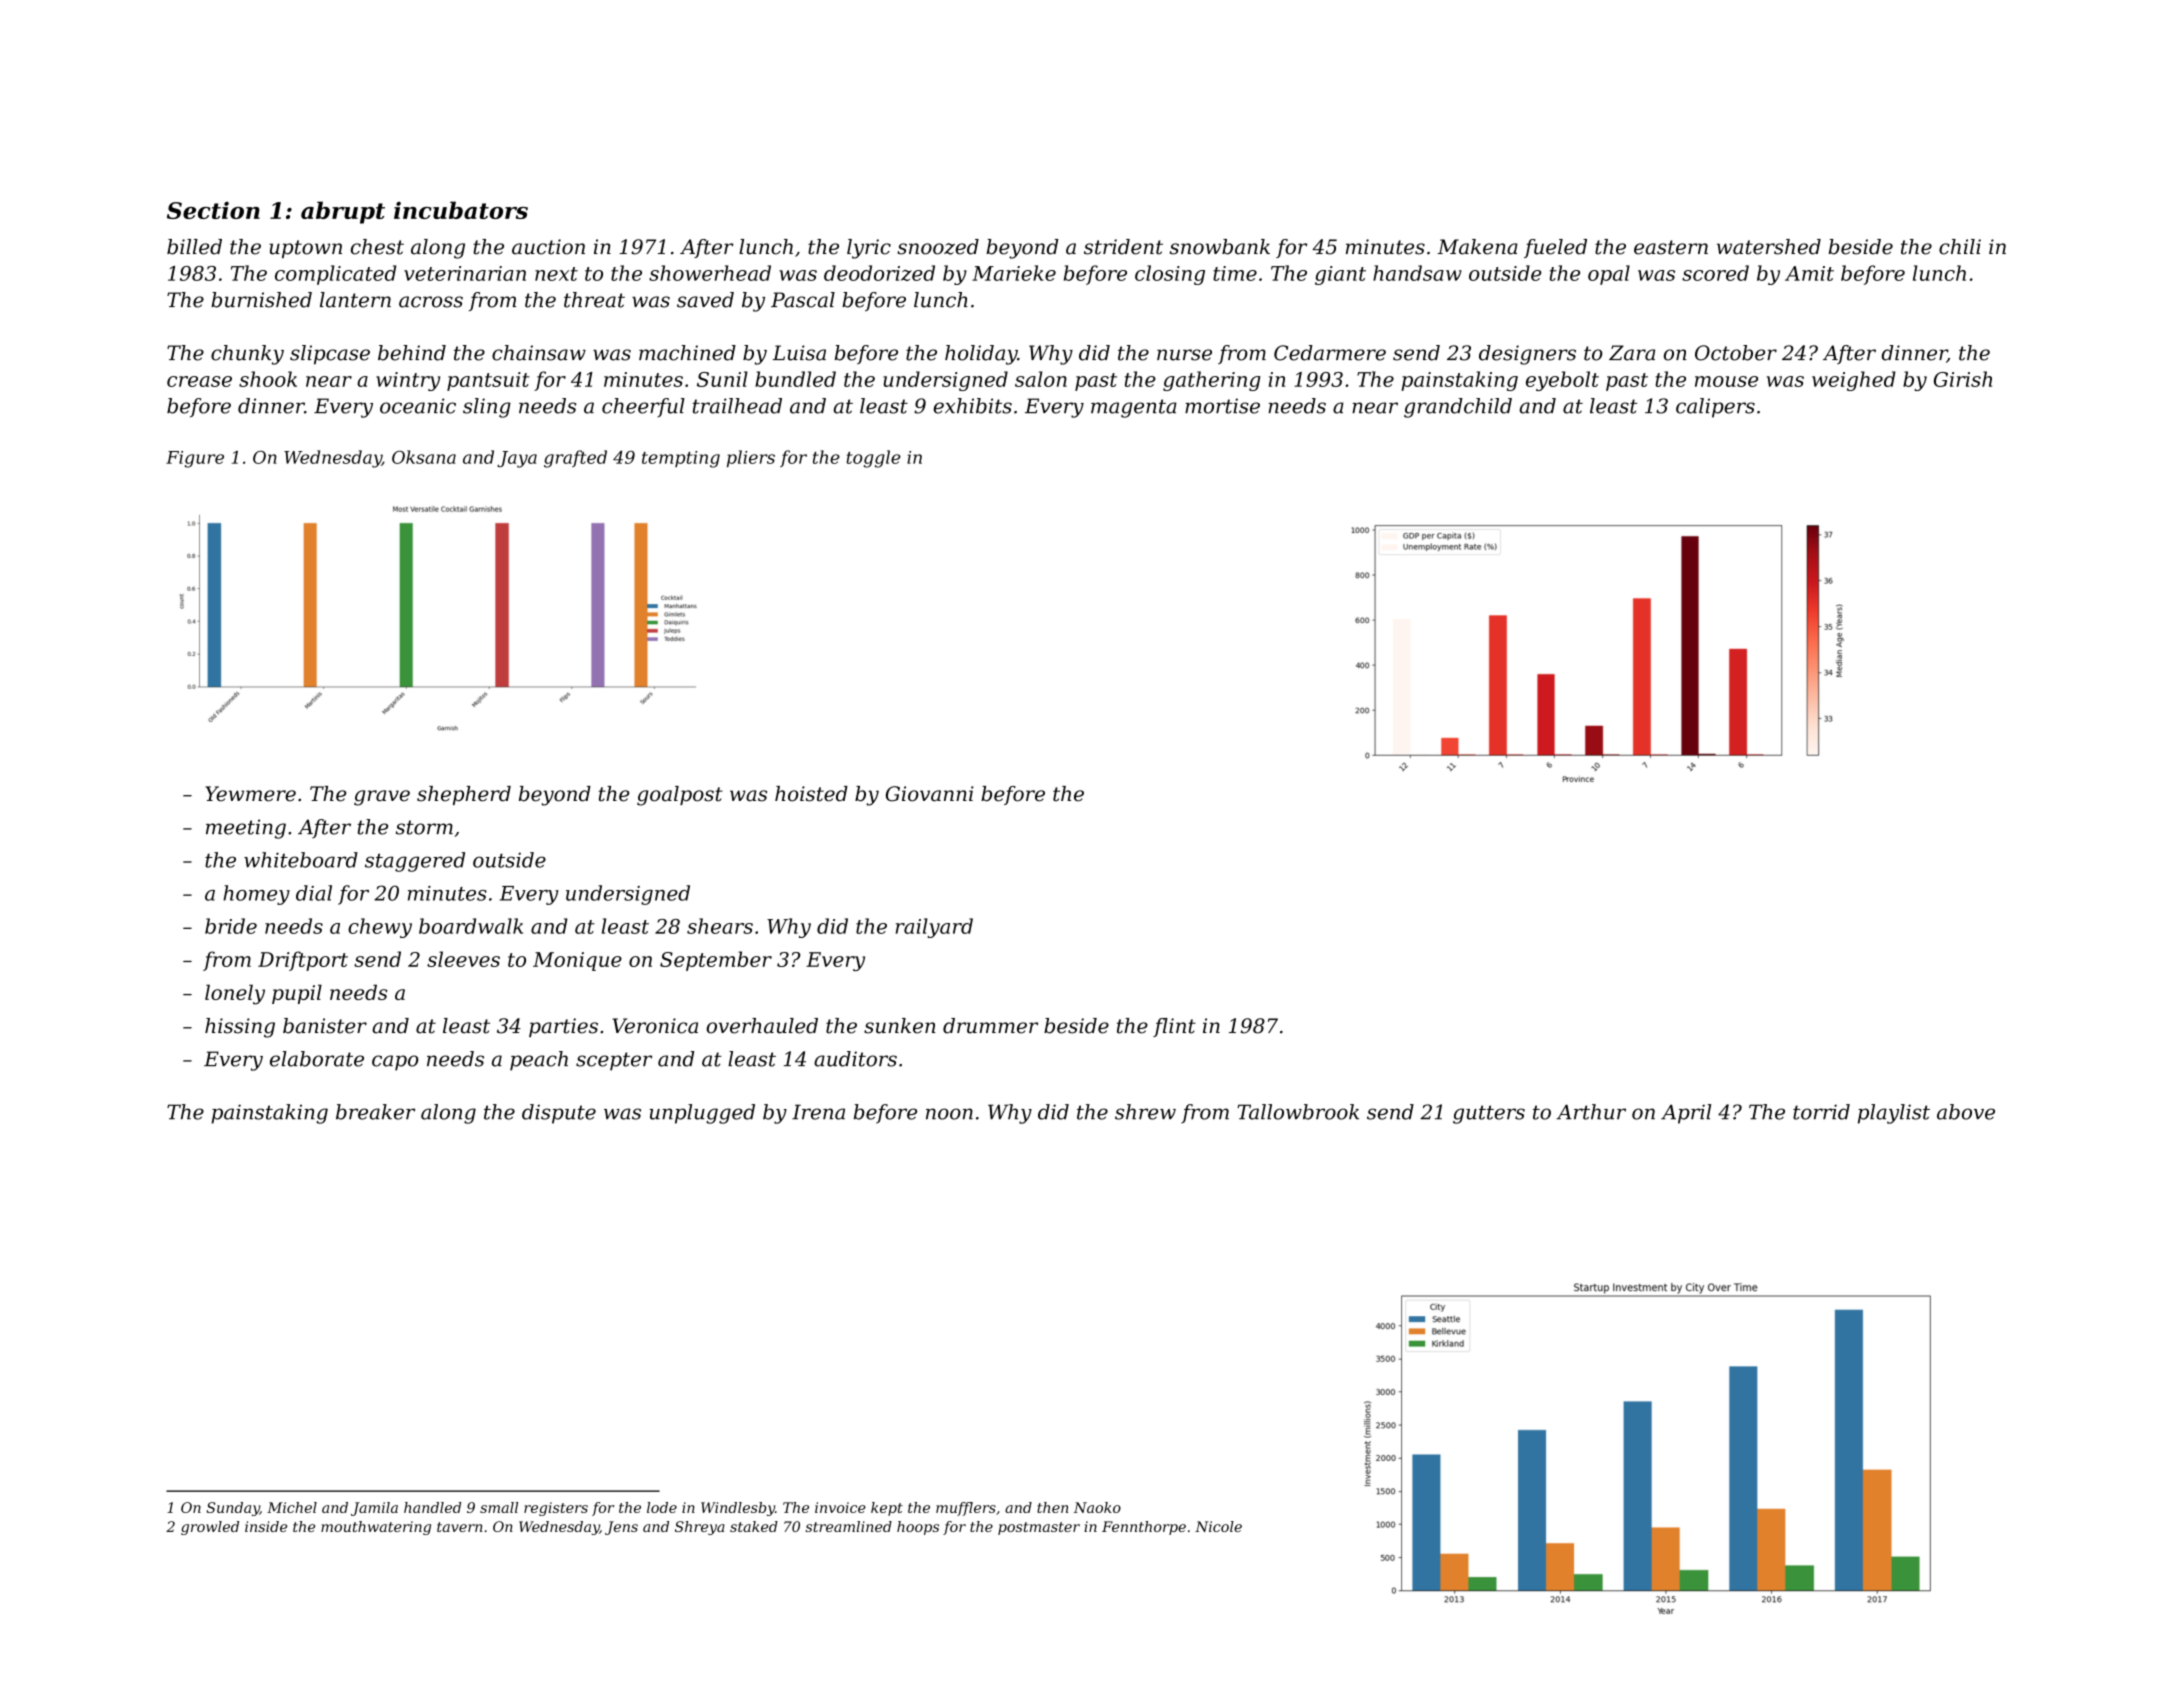  Describe the element at coordinates (848, 1526) in the image. I see `streamlined` at that location.
